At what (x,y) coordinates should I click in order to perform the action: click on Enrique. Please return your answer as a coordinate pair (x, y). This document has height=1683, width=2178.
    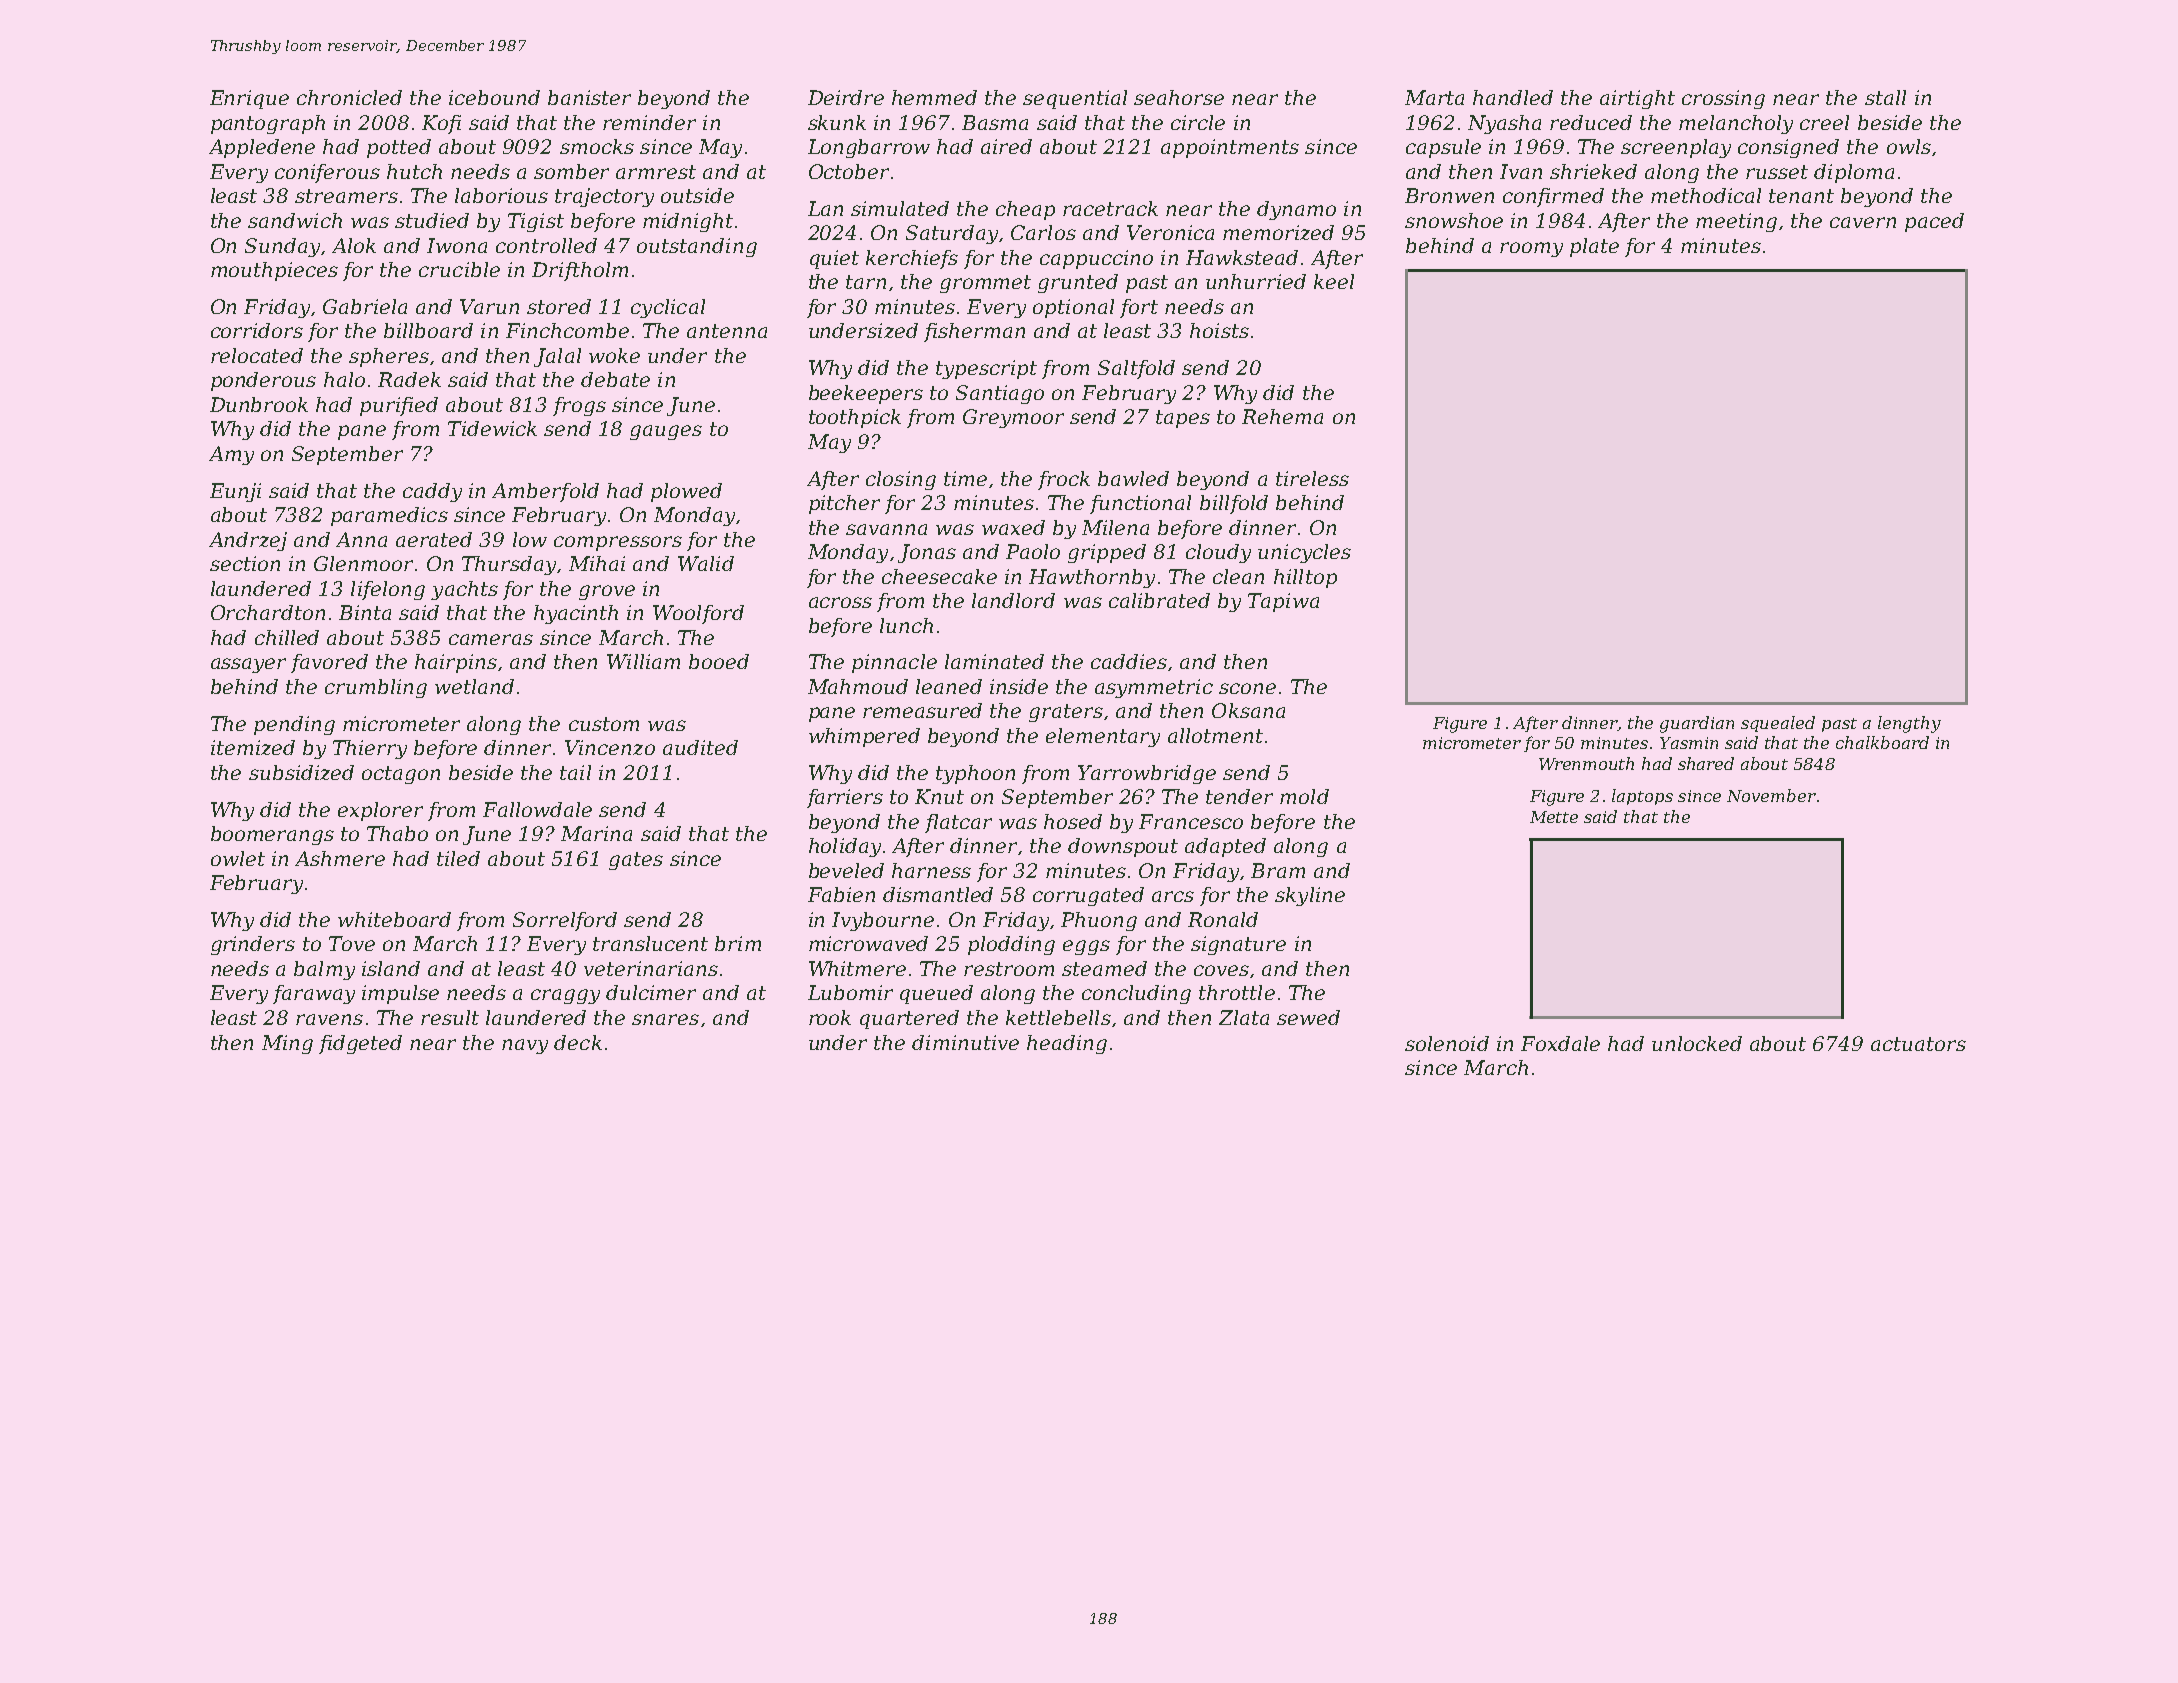
    Looking at the image, I should click on (249, 99).
